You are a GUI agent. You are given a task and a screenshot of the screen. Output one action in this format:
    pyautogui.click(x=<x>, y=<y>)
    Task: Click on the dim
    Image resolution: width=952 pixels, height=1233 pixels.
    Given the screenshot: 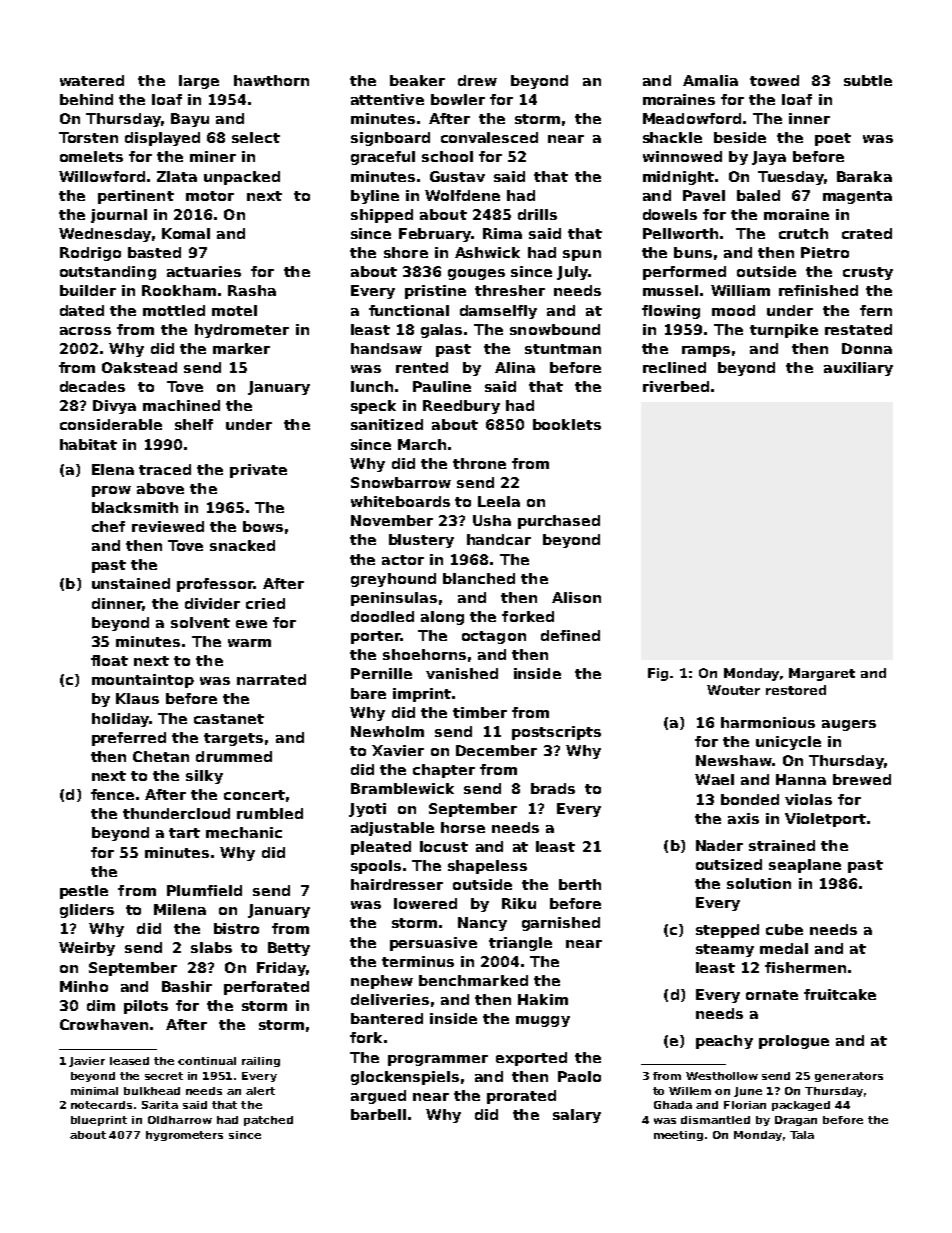 What is the action you would take?
    pyautogui.click(x=101, y=1005)
